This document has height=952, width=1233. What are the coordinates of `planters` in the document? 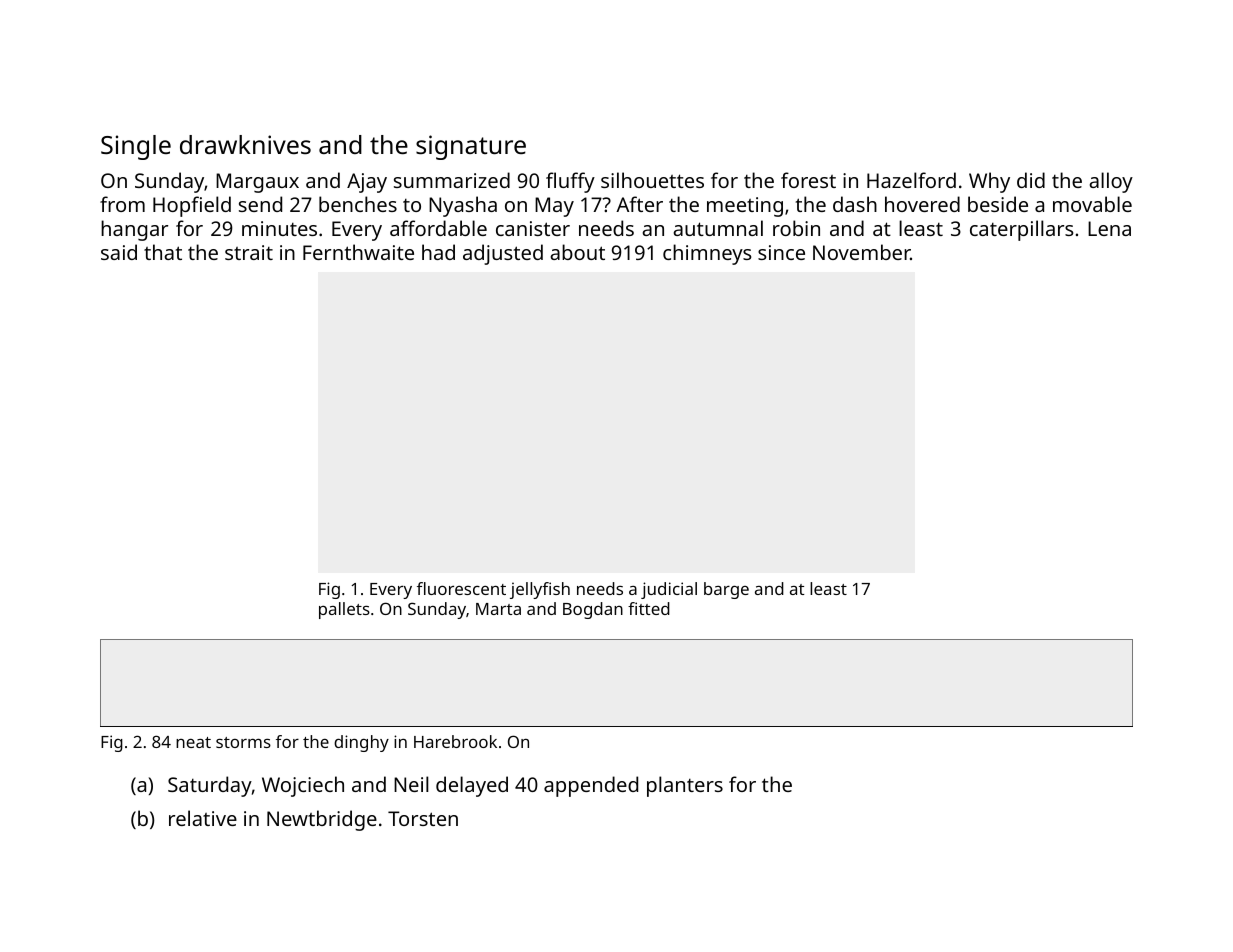 It's located at (685, 786).
